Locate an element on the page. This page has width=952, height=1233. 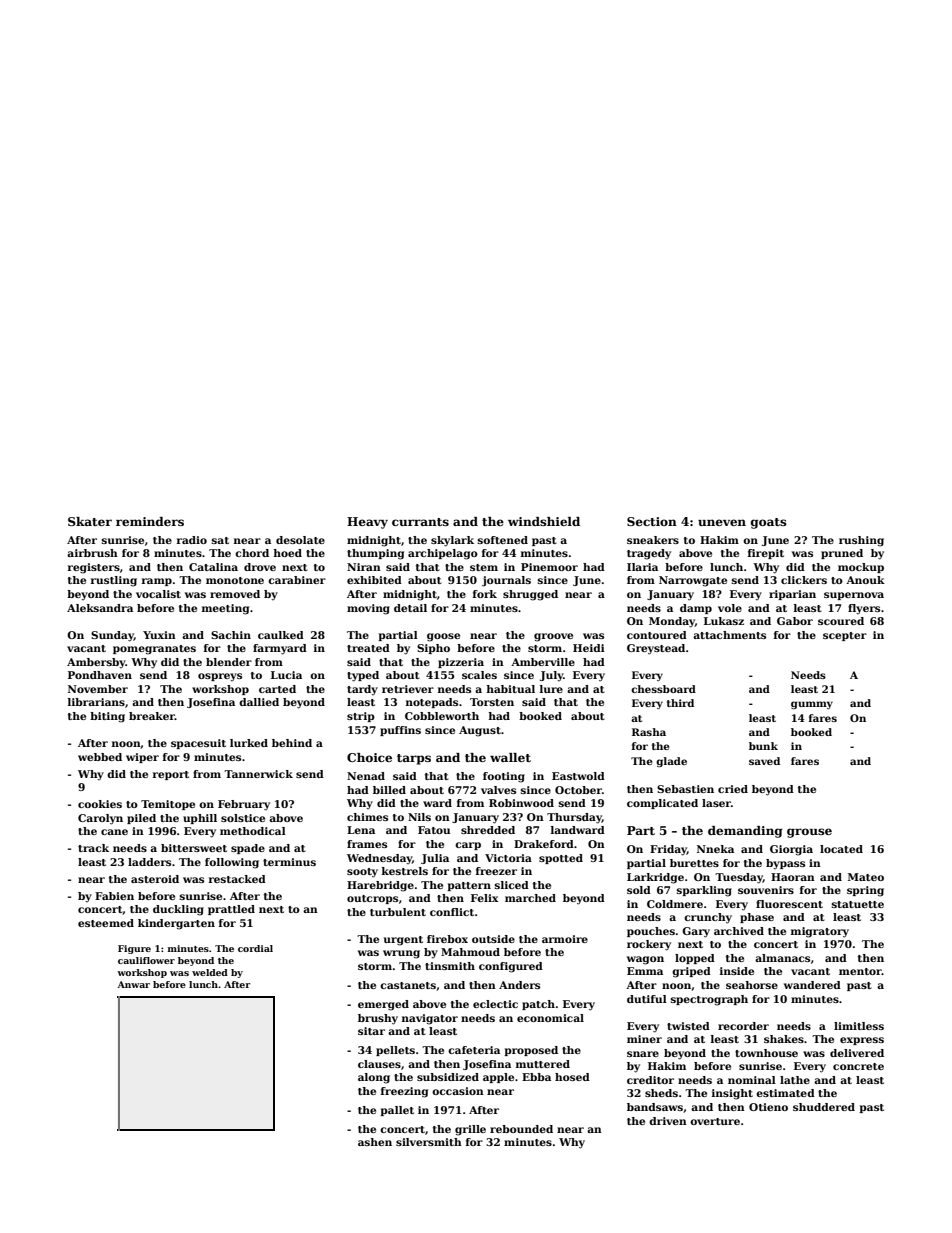
Heavy is located at coordinates (367, 523).
